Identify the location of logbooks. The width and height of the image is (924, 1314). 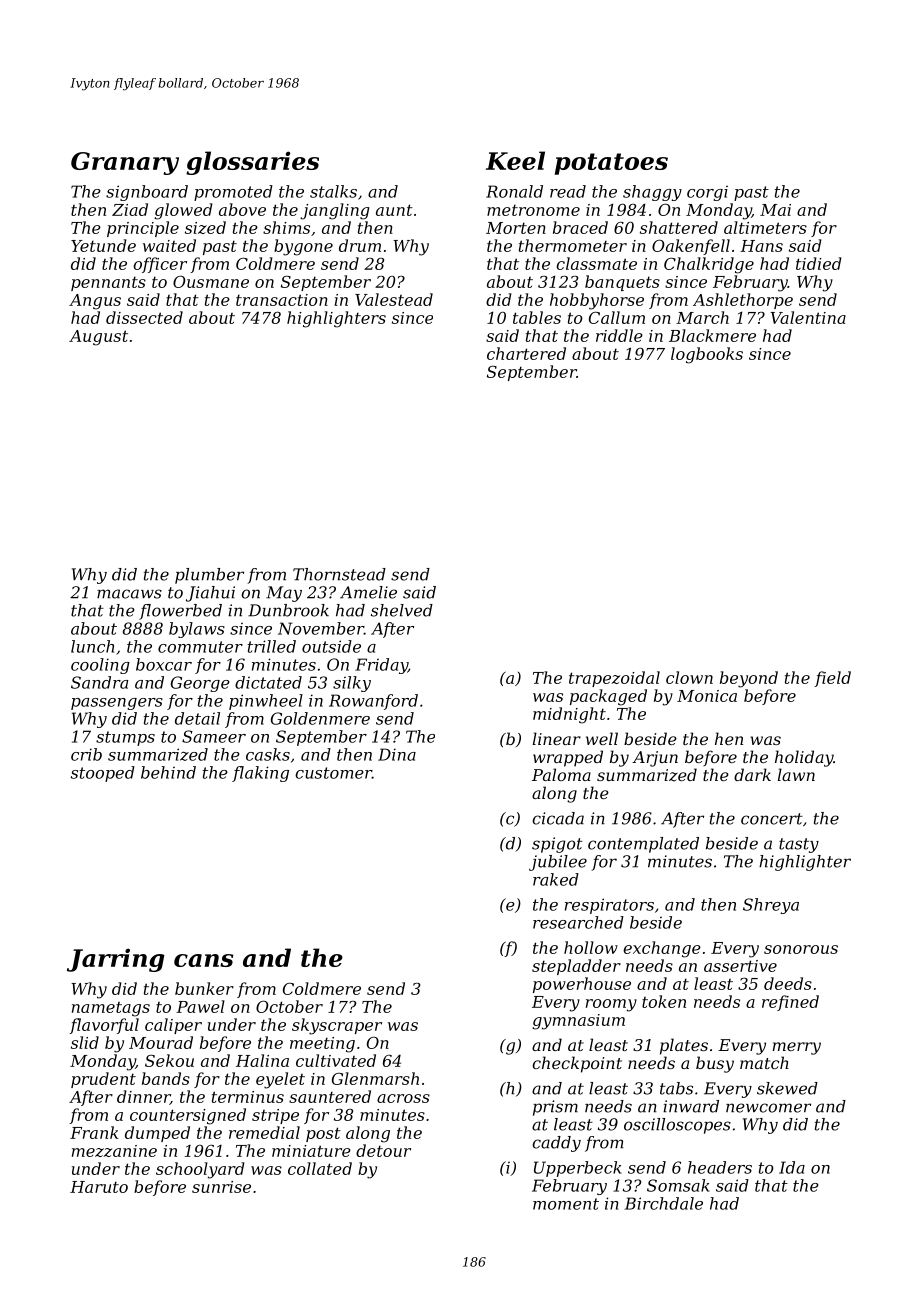
(707, 355).
